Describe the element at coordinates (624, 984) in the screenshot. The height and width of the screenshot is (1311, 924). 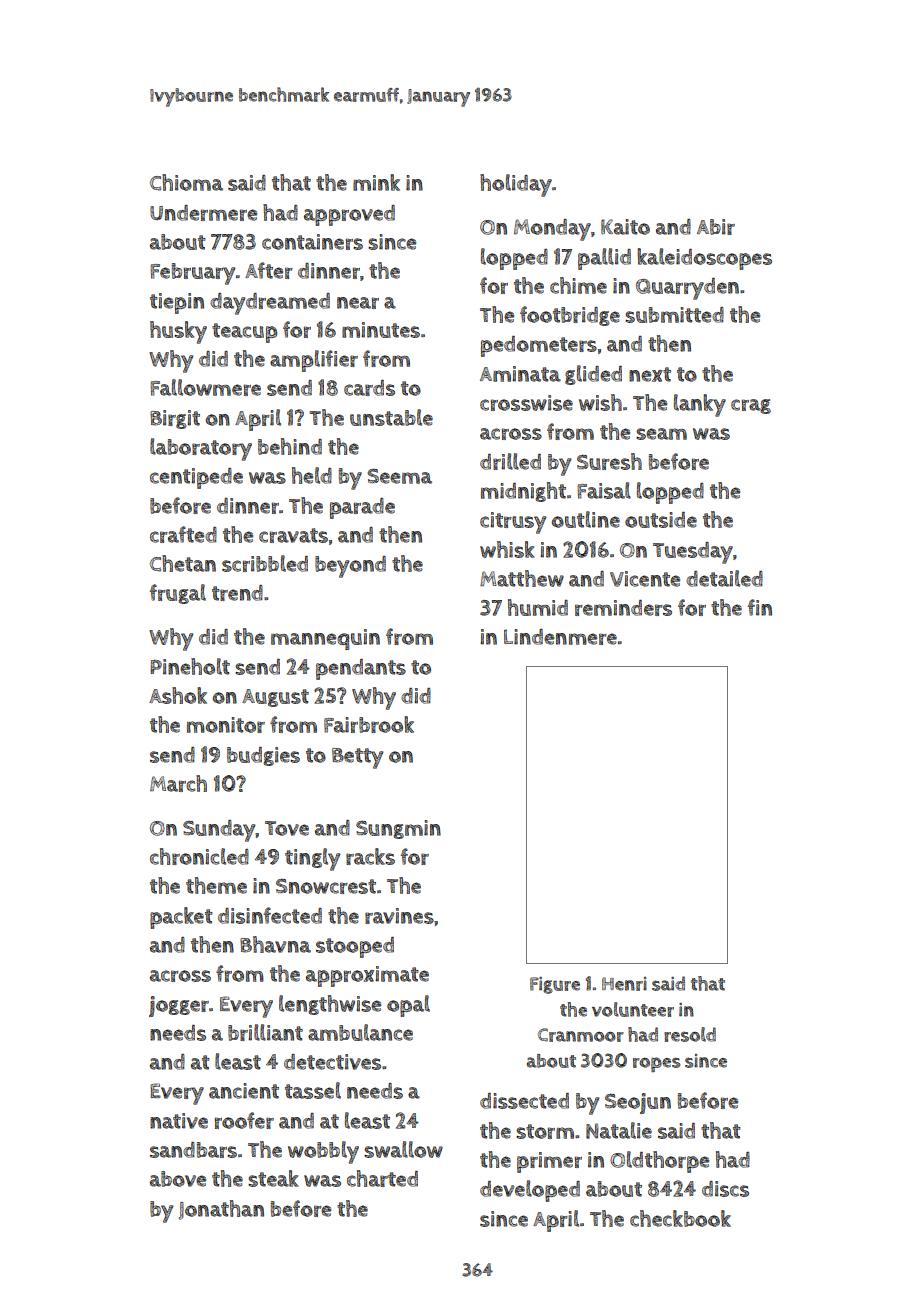
I see `Henri` at that location.
